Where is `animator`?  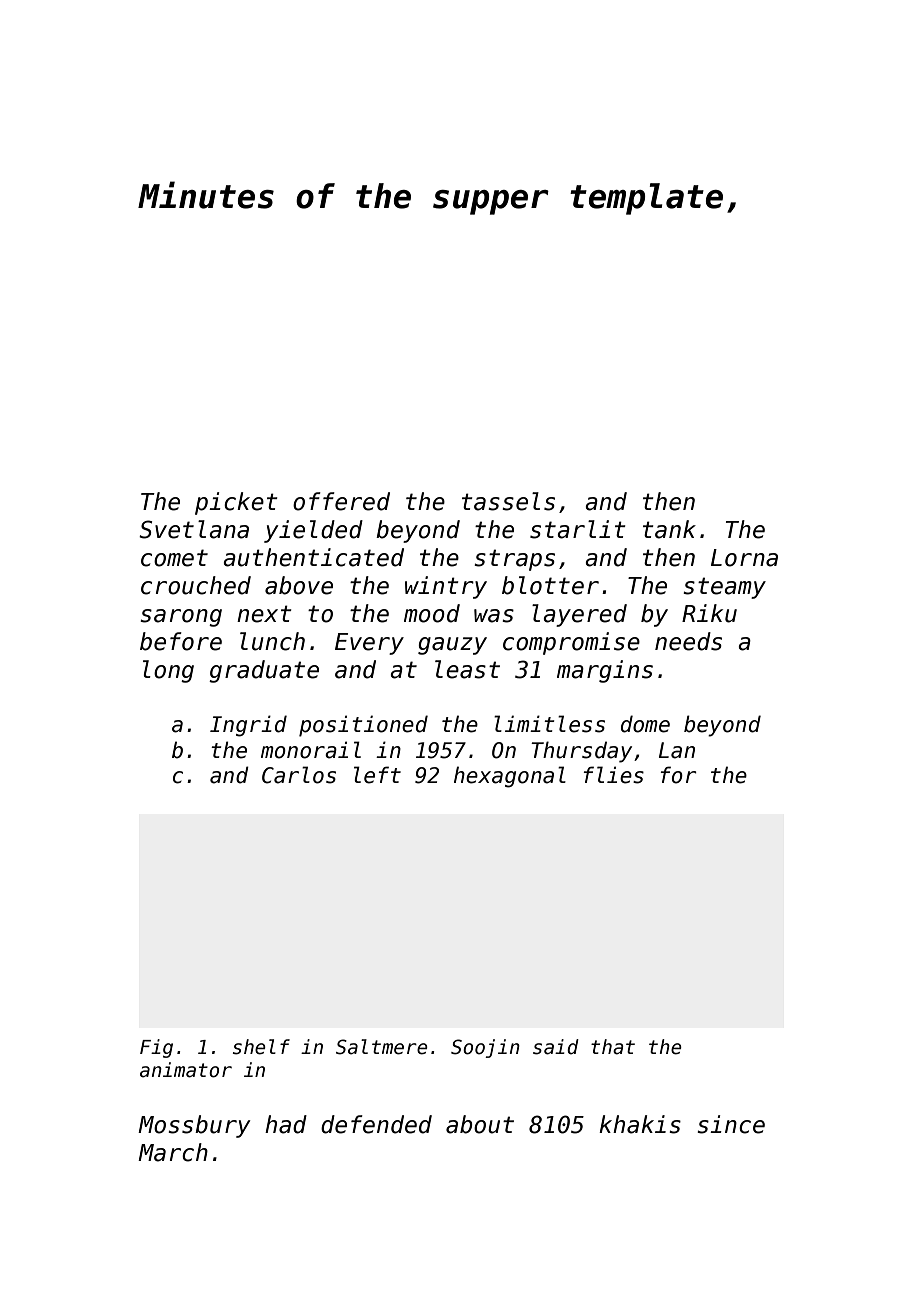 animator is located at coordinates (186, 1070).
